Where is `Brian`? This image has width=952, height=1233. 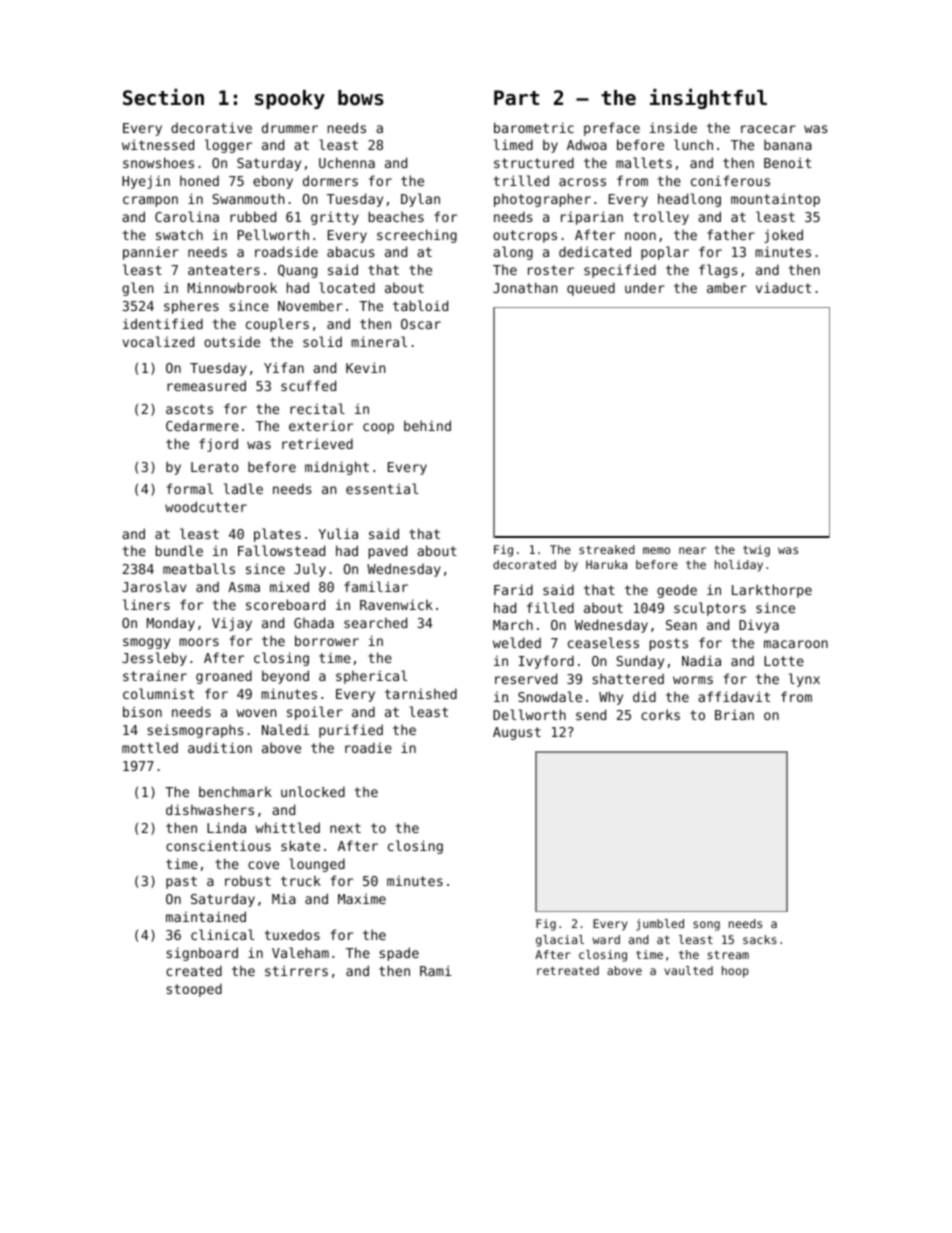
Brian is located at coordinates (734, 714).
